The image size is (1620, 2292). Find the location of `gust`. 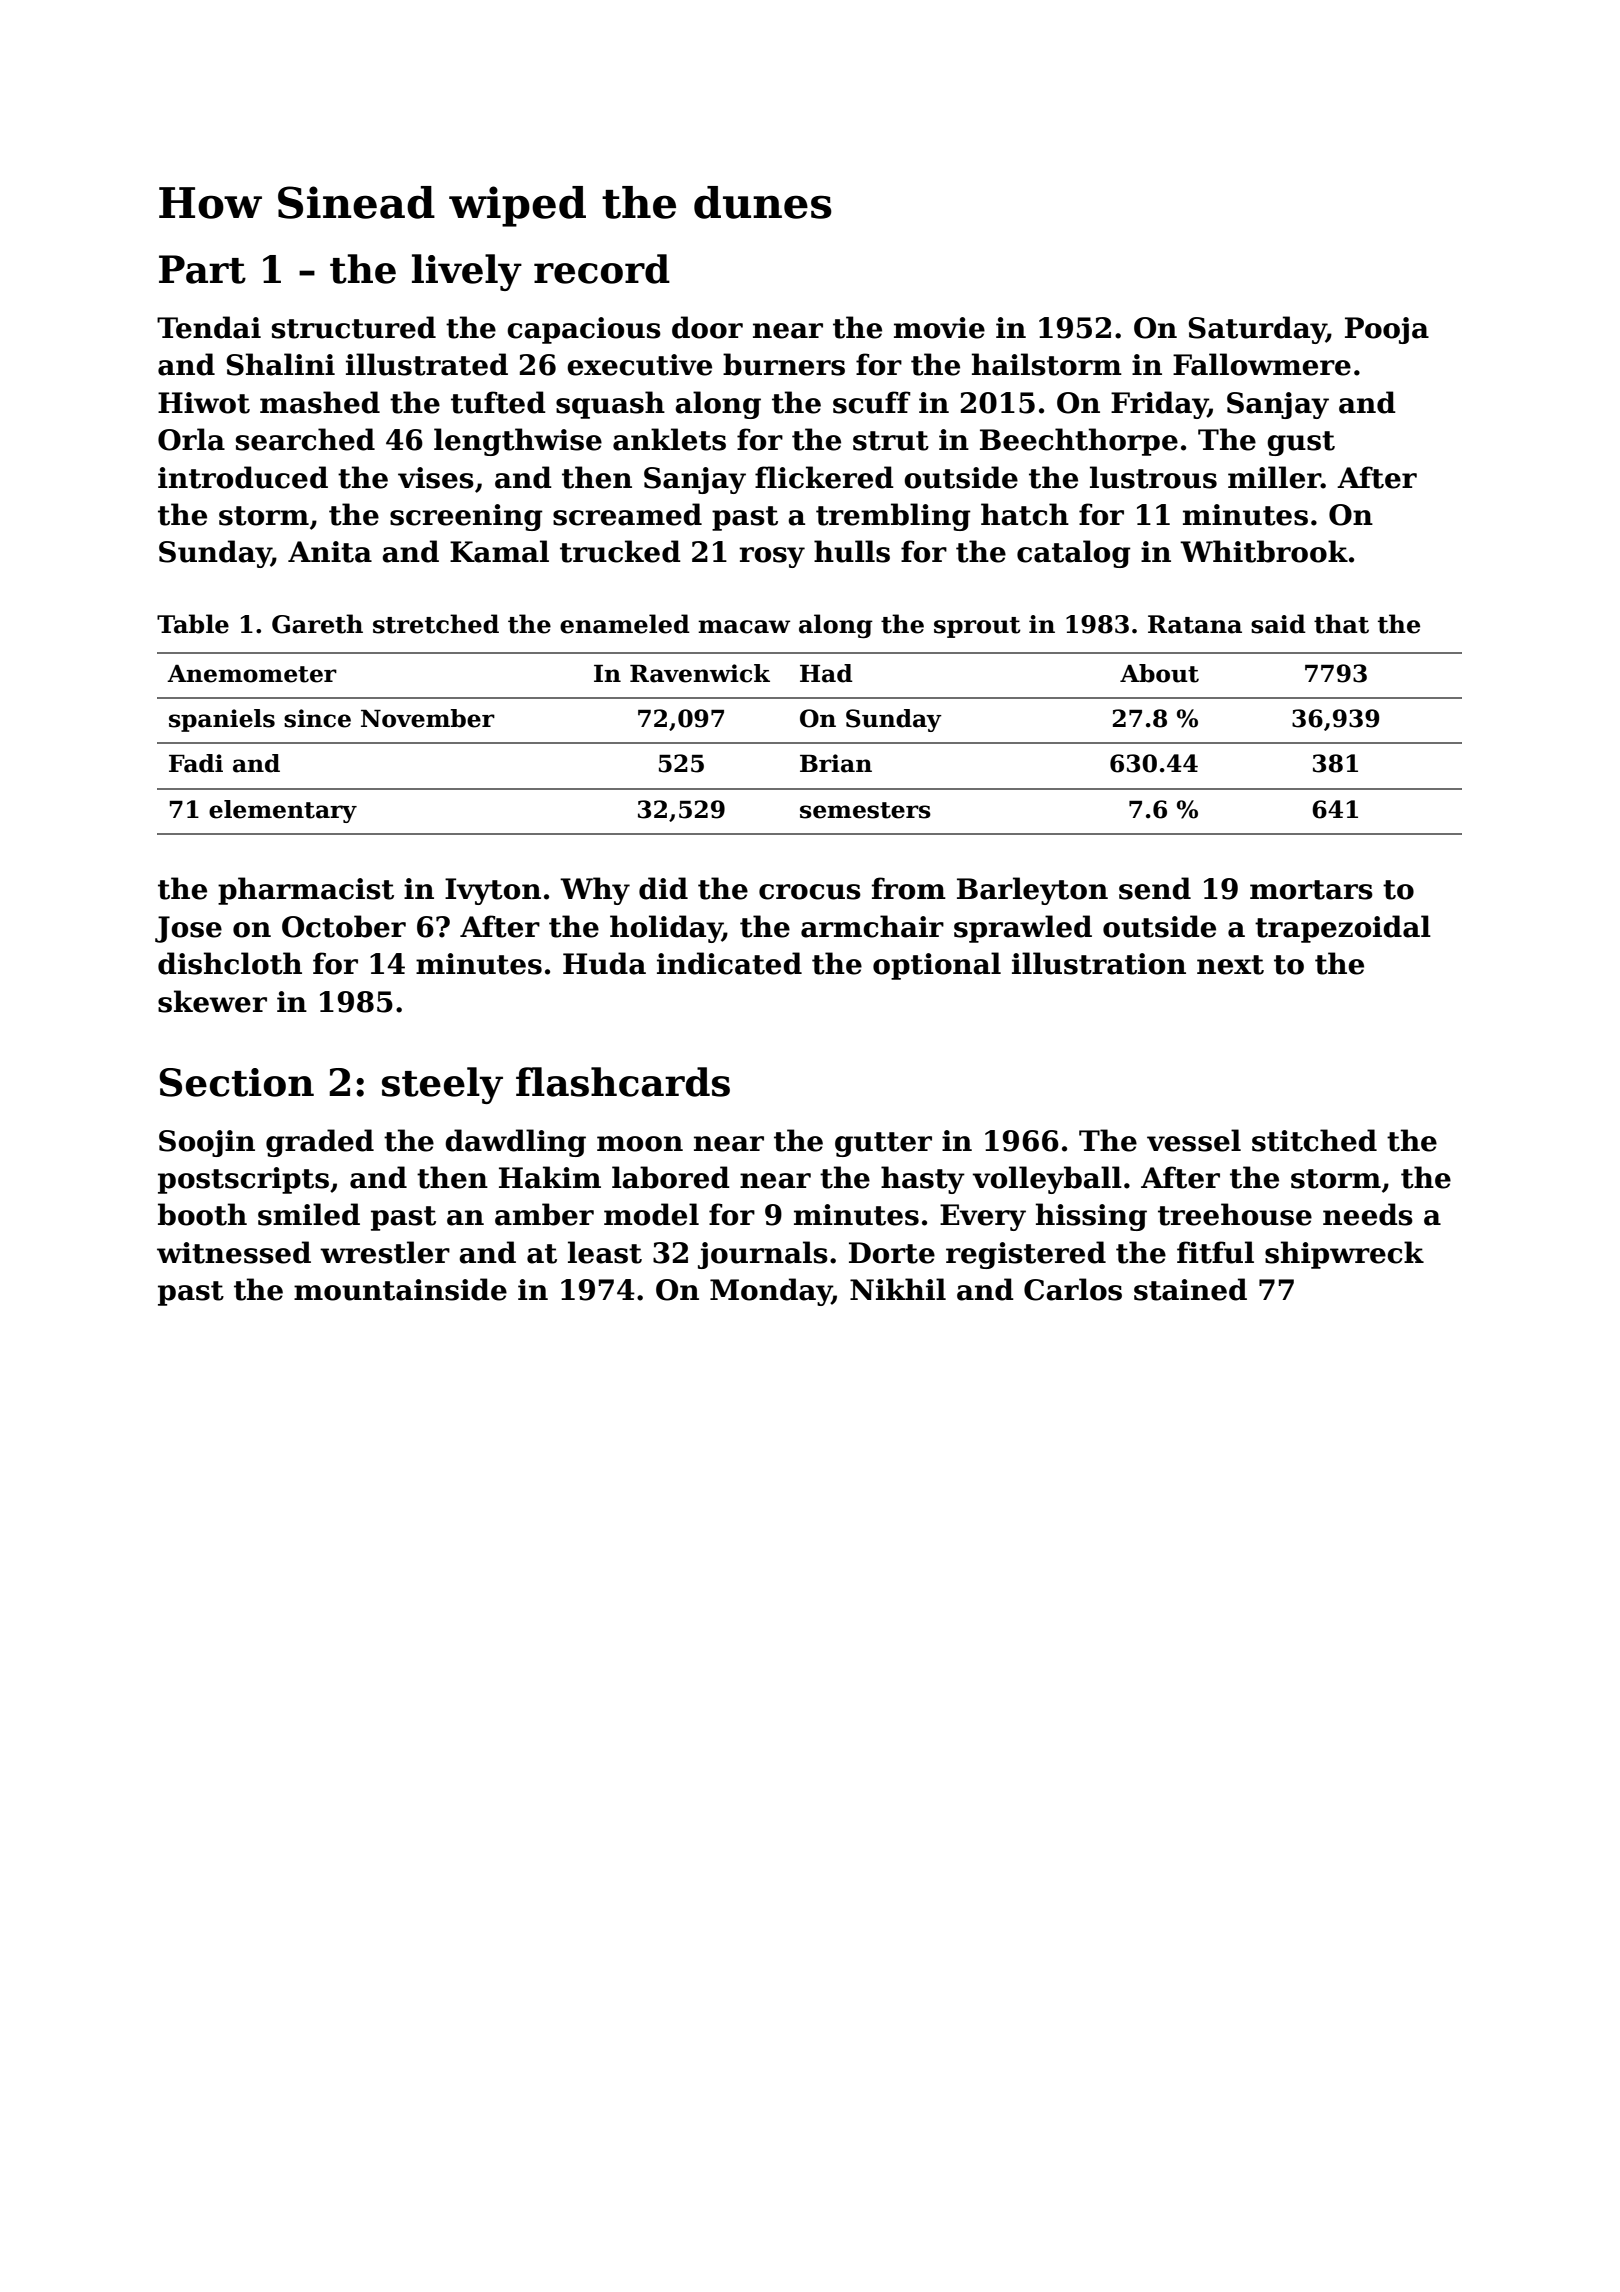

gust is located at coordinates (1301, 443).
